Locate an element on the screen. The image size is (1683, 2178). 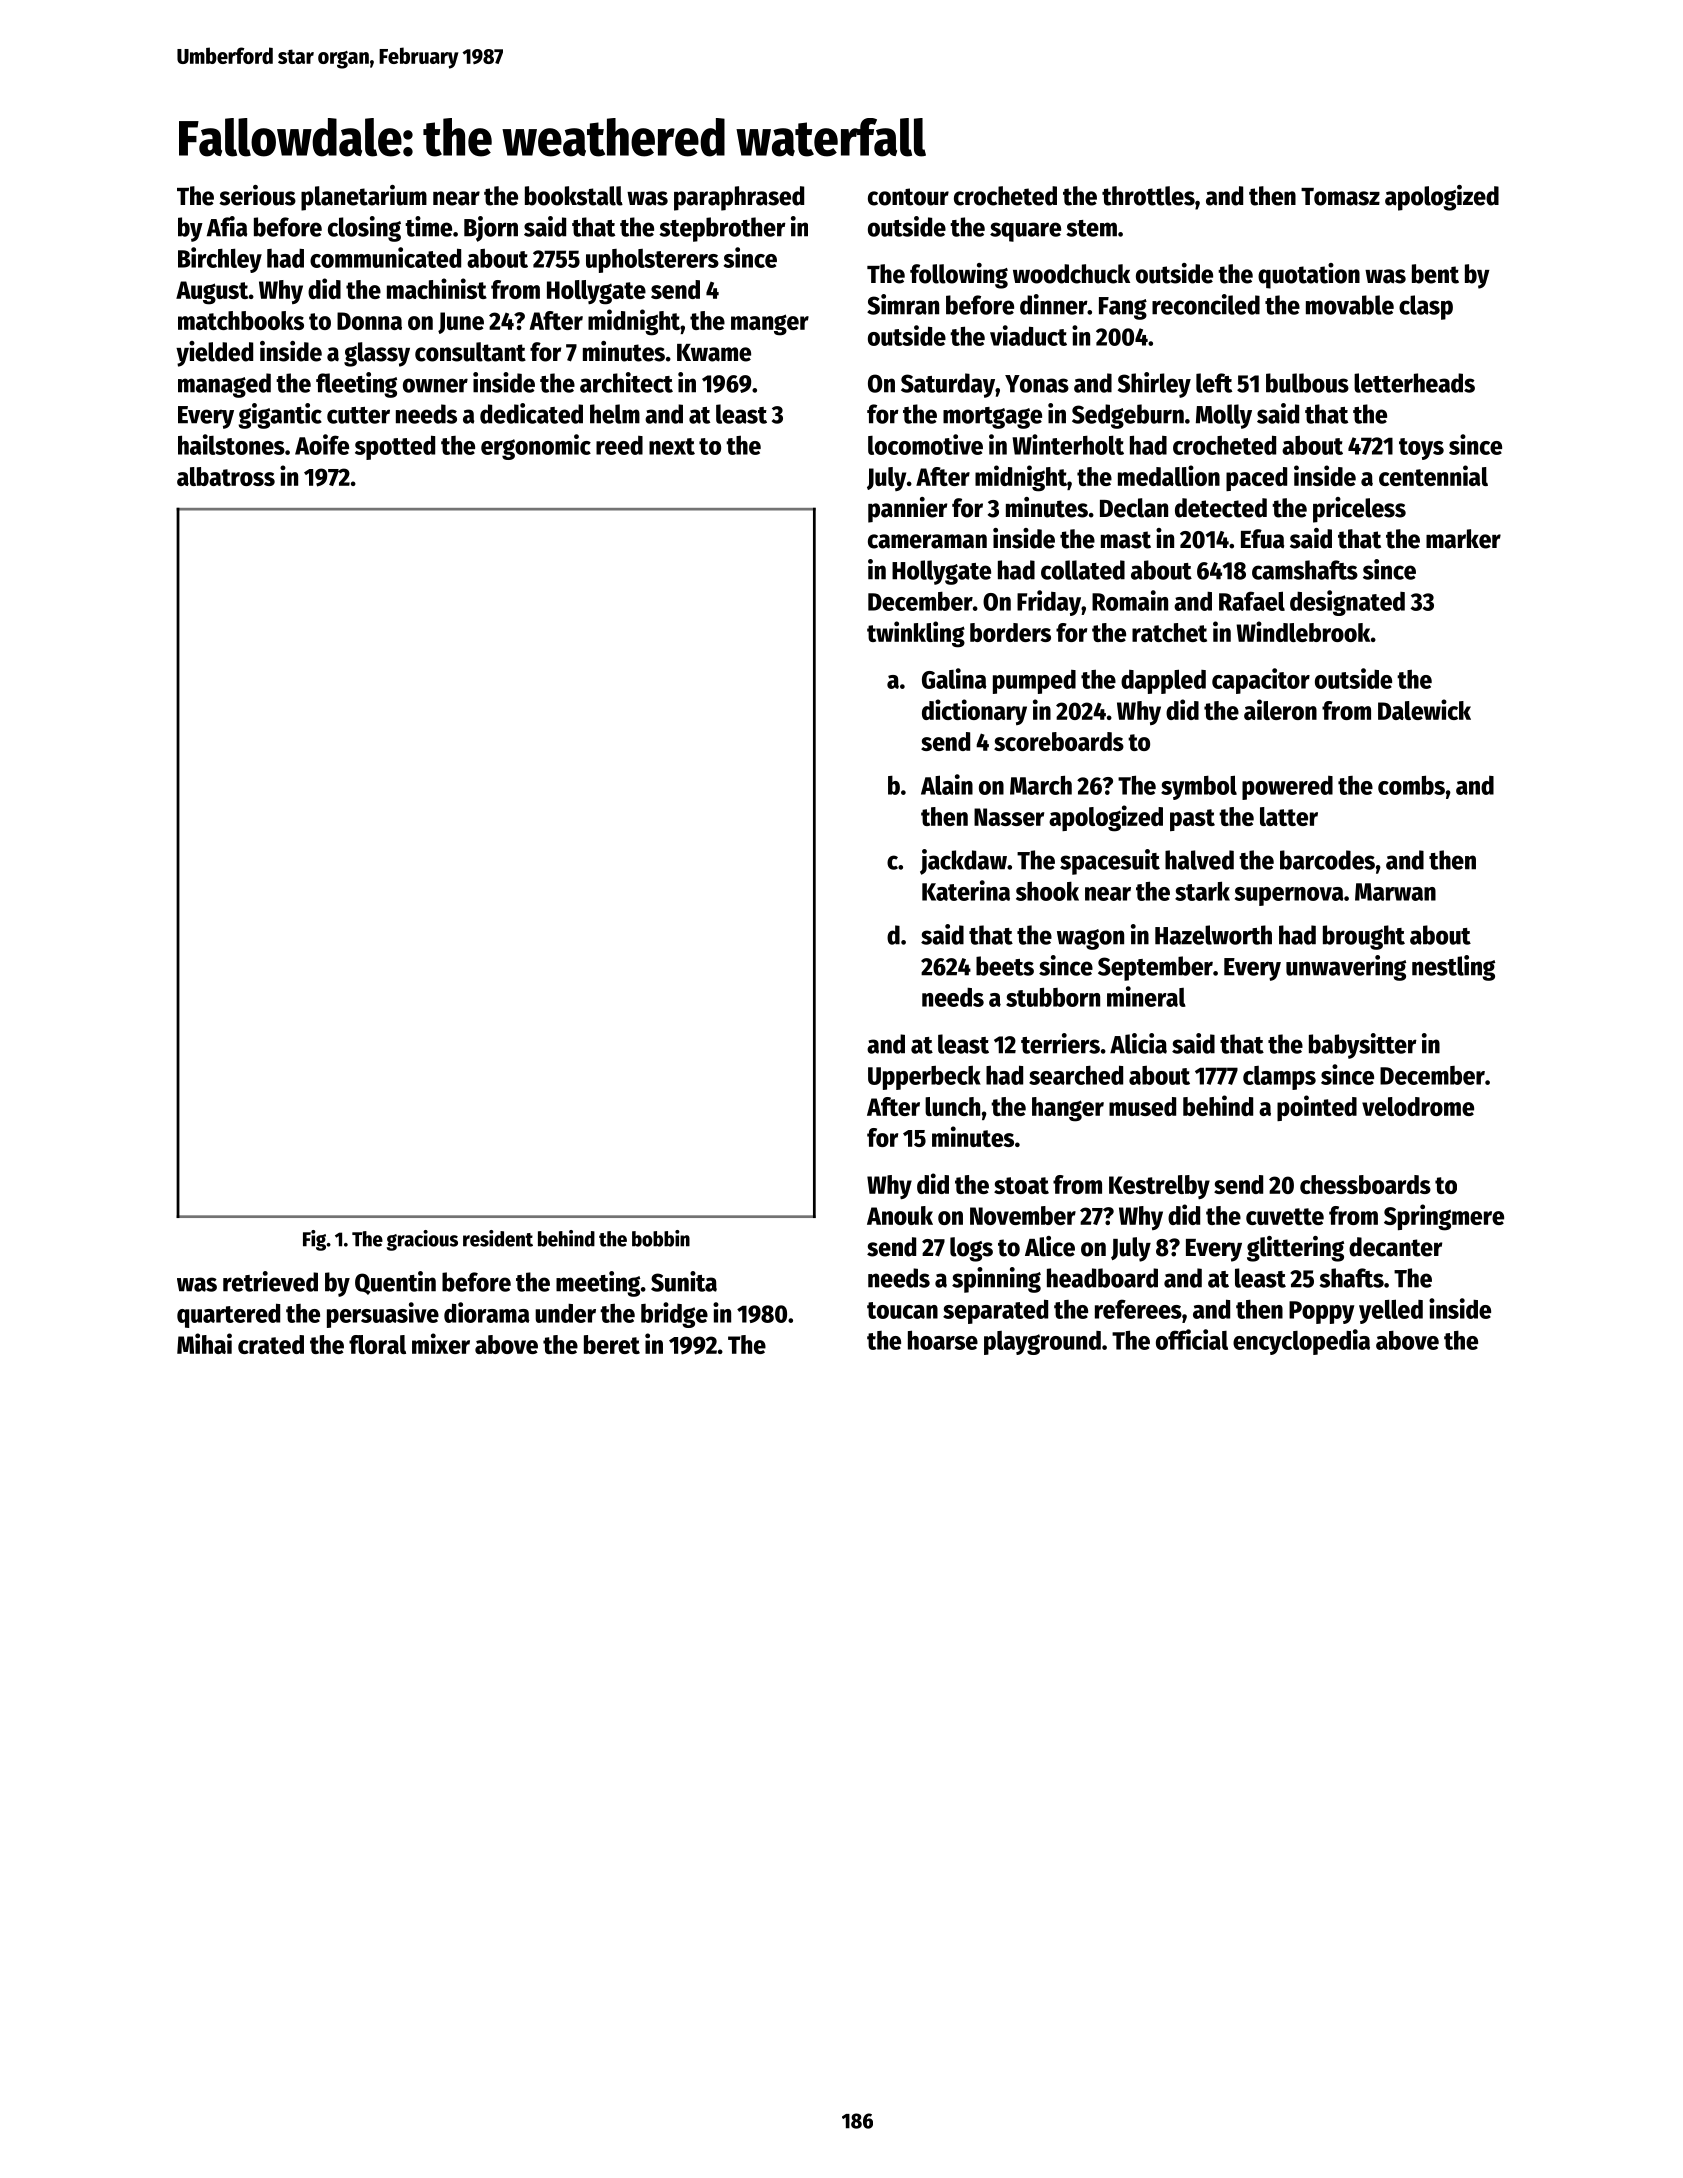
Simran is located at coordinates (903, 304).
